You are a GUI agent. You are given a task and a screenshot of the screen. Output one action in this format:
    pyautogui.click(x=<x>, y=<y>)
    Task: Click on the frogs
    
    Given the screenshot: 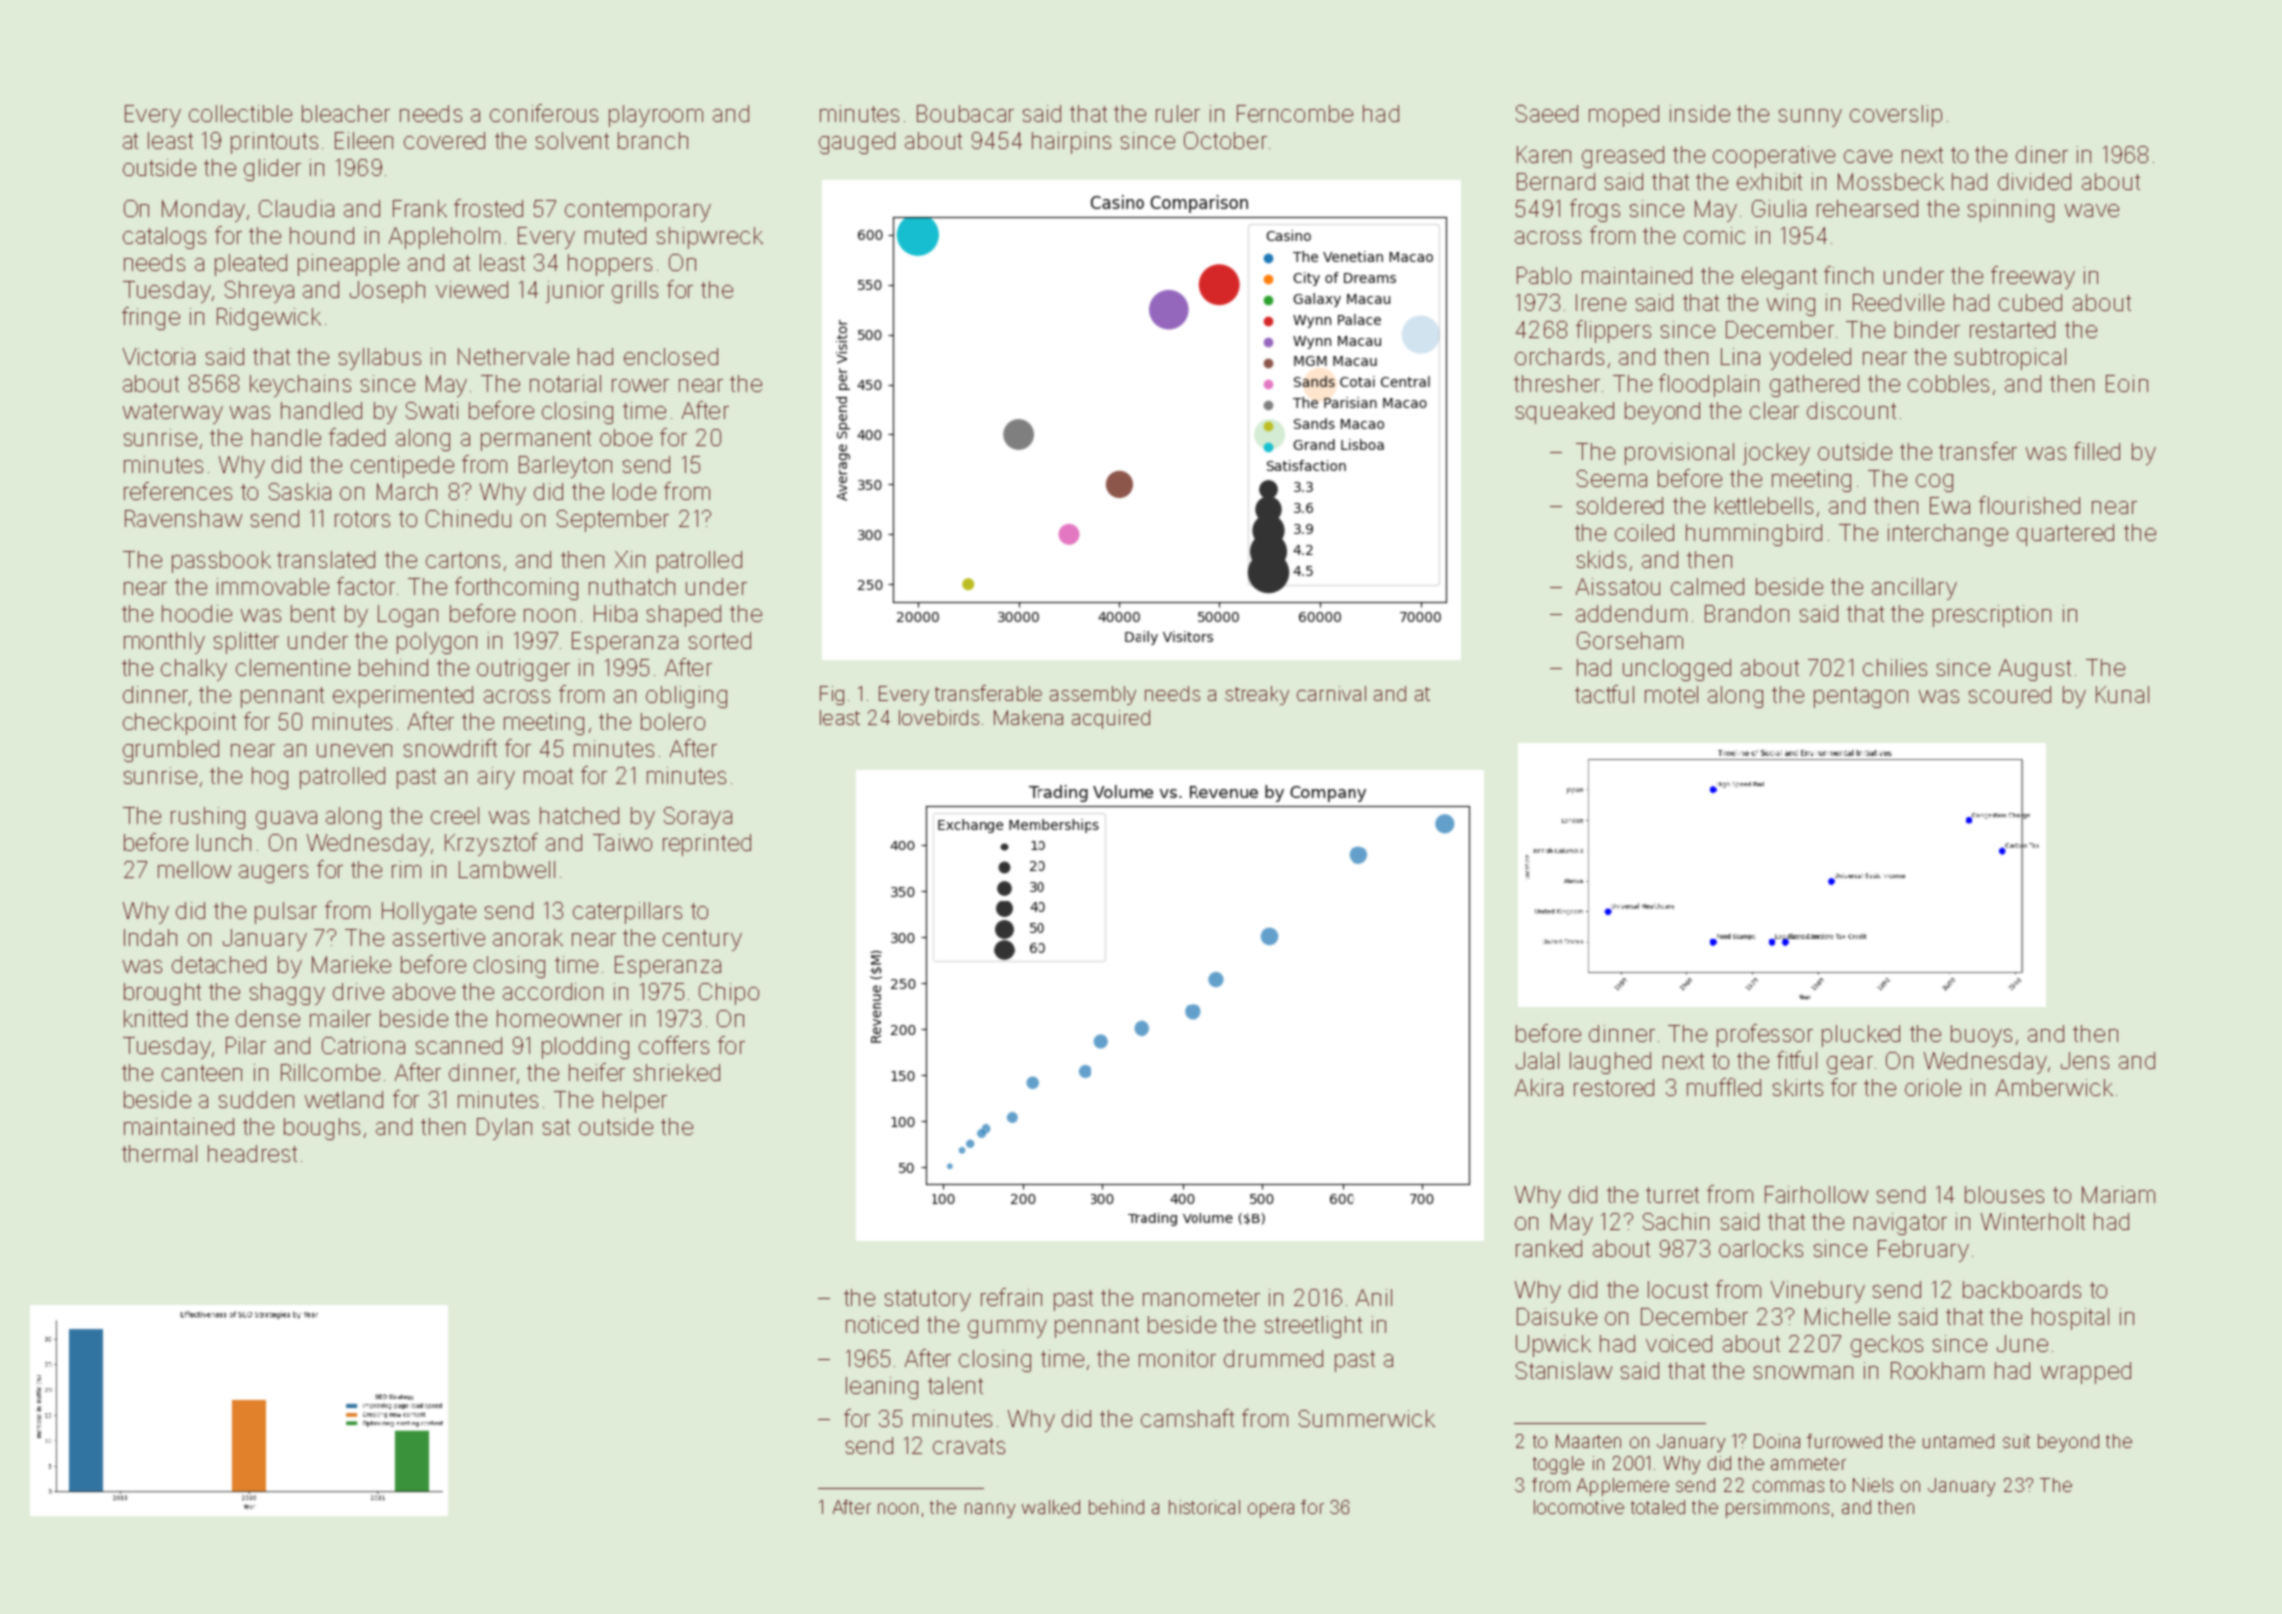 What is the action you would take?
    pyautogui.click(x=1595, y=210)
